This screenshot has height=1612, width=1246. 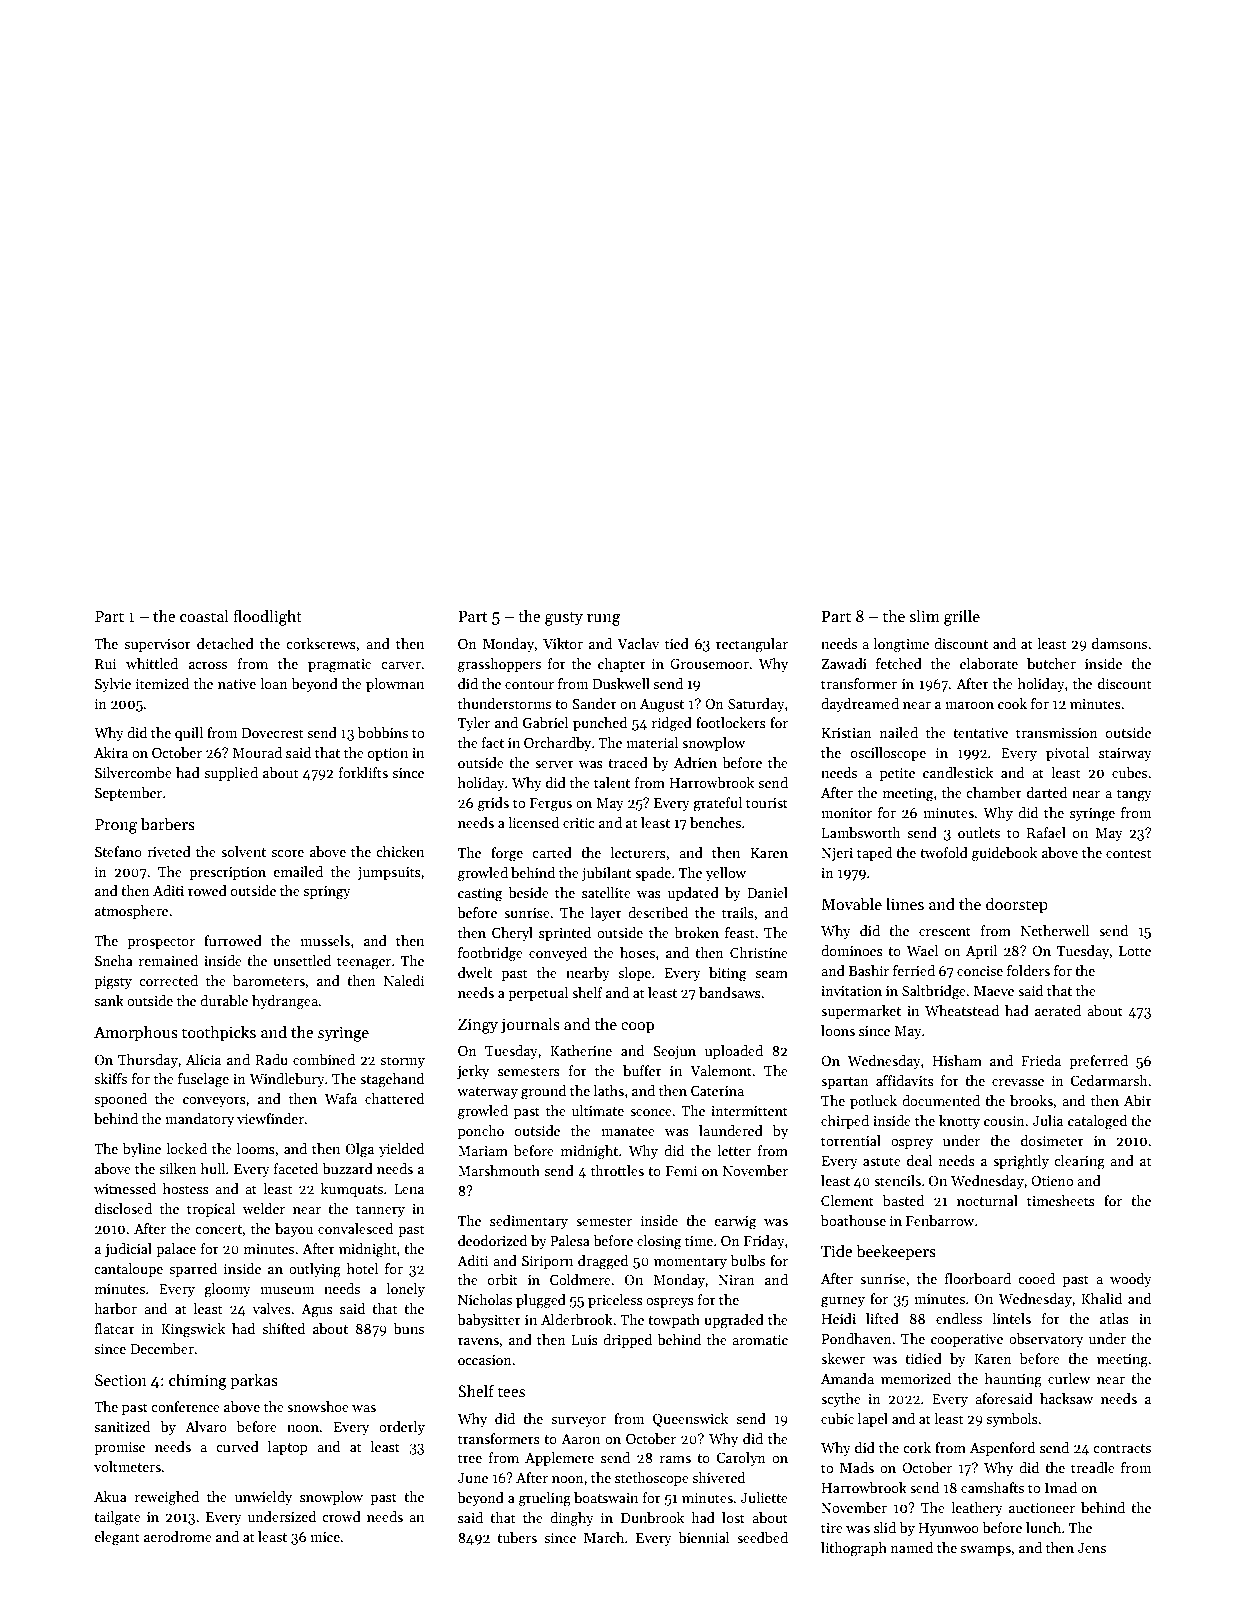 What do you see at coordinates (853, 1220) in the screenshot?
I see `boathouse` at bounding box center [853, 1220].
